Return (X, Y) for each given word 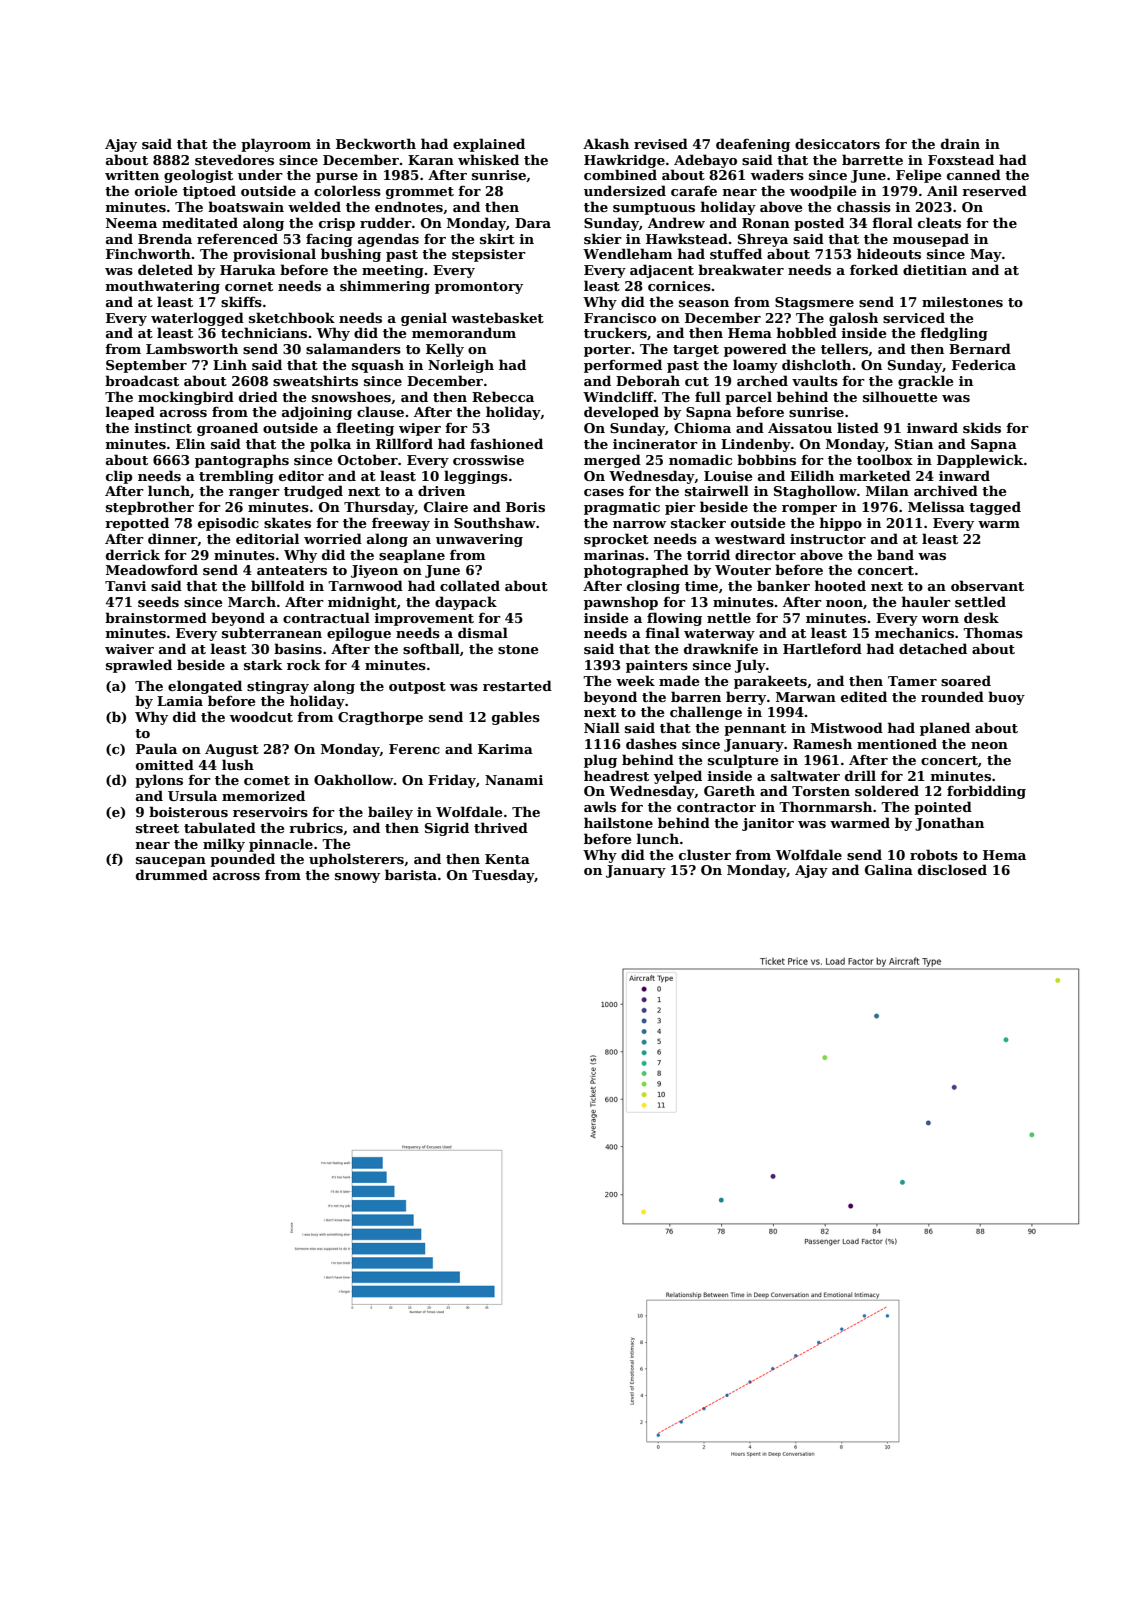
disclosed (952, 869)
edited (864, 696)
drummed (172, 874)
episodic (228, 524)
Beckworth (376, 143)
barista (411, 874)
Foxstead (961, 159)
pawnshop (621, 603)
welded (314, 206)
